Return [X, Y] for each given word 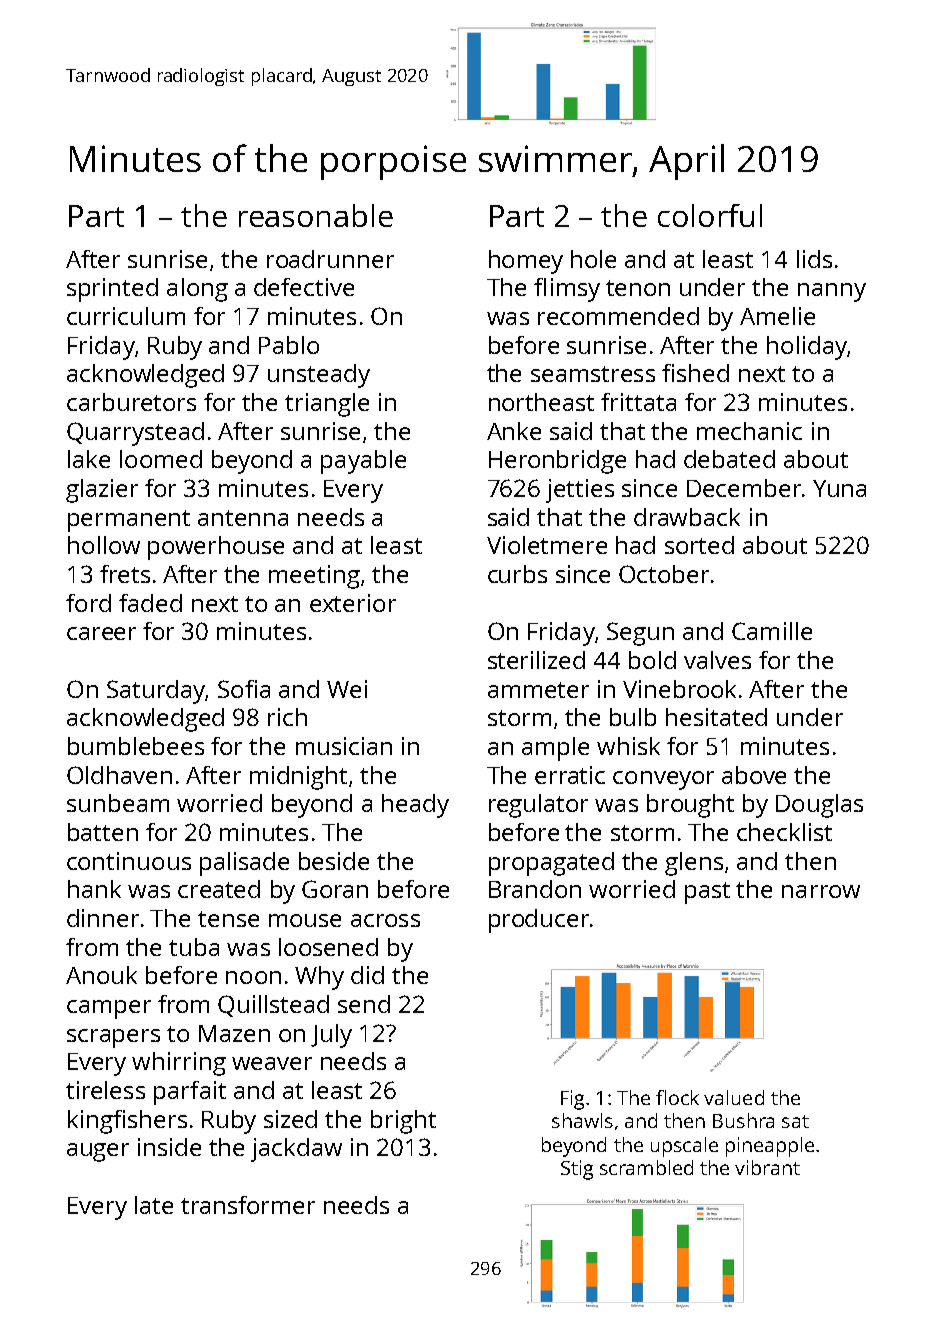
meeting [314, 577]
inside [169, 1147]
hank [94, 889]
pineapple [770, 1147]
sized [290, 1119]
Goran [335, 889]
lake [89, 459]
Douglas [819, 806]
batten [103, 832]
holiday [807, 348]
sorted [699, 545]
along [197, 290]
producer [539, 921]
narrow [821, 891]
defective [304, 287]
